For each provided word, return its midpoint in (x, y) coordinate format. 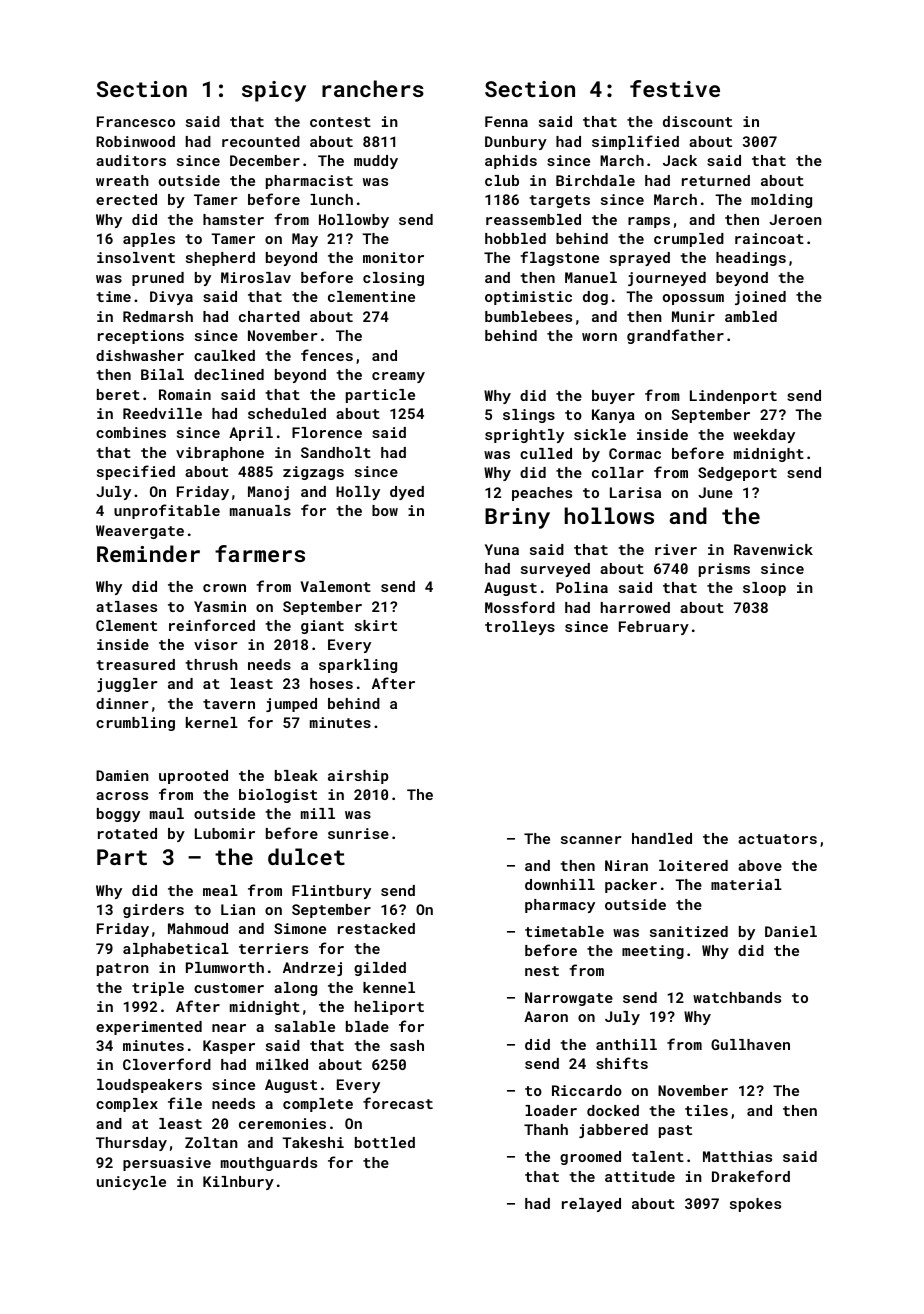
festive (675, 88)
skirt (376, 625)
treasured (135, 664)
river (676, 549)
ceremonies (282, 1123)
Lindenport (733, 397)
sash (407, 1045)
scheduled (287, 413)
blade (367, 1026)
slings (529, 416)
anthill (626, 1044)
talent (658, 1156)
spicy (274, 91)
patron (123, 969)
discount (697, 121)
